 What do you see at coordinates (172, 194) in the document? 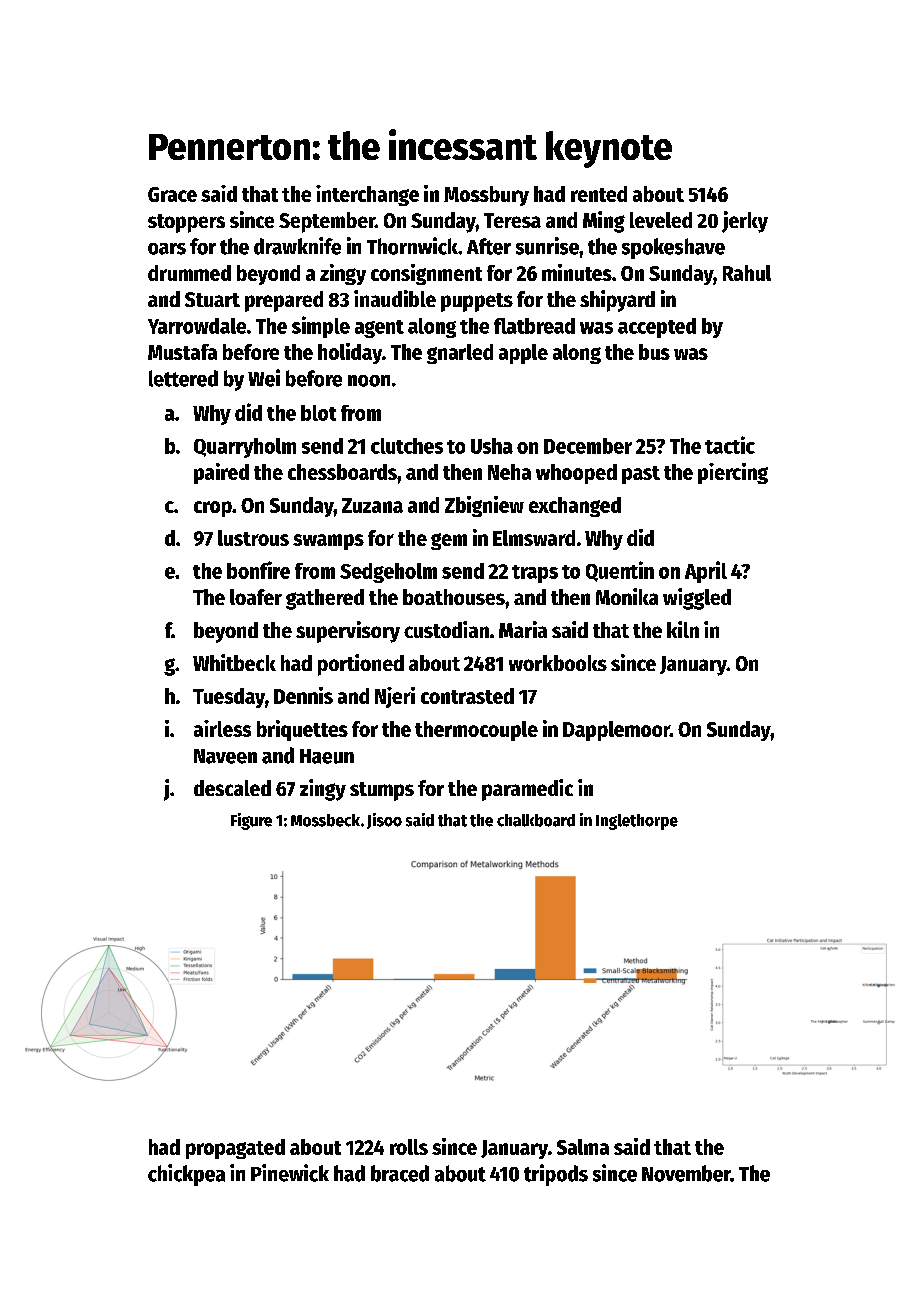
I see `Grace` at bounding box center [172, 194].
